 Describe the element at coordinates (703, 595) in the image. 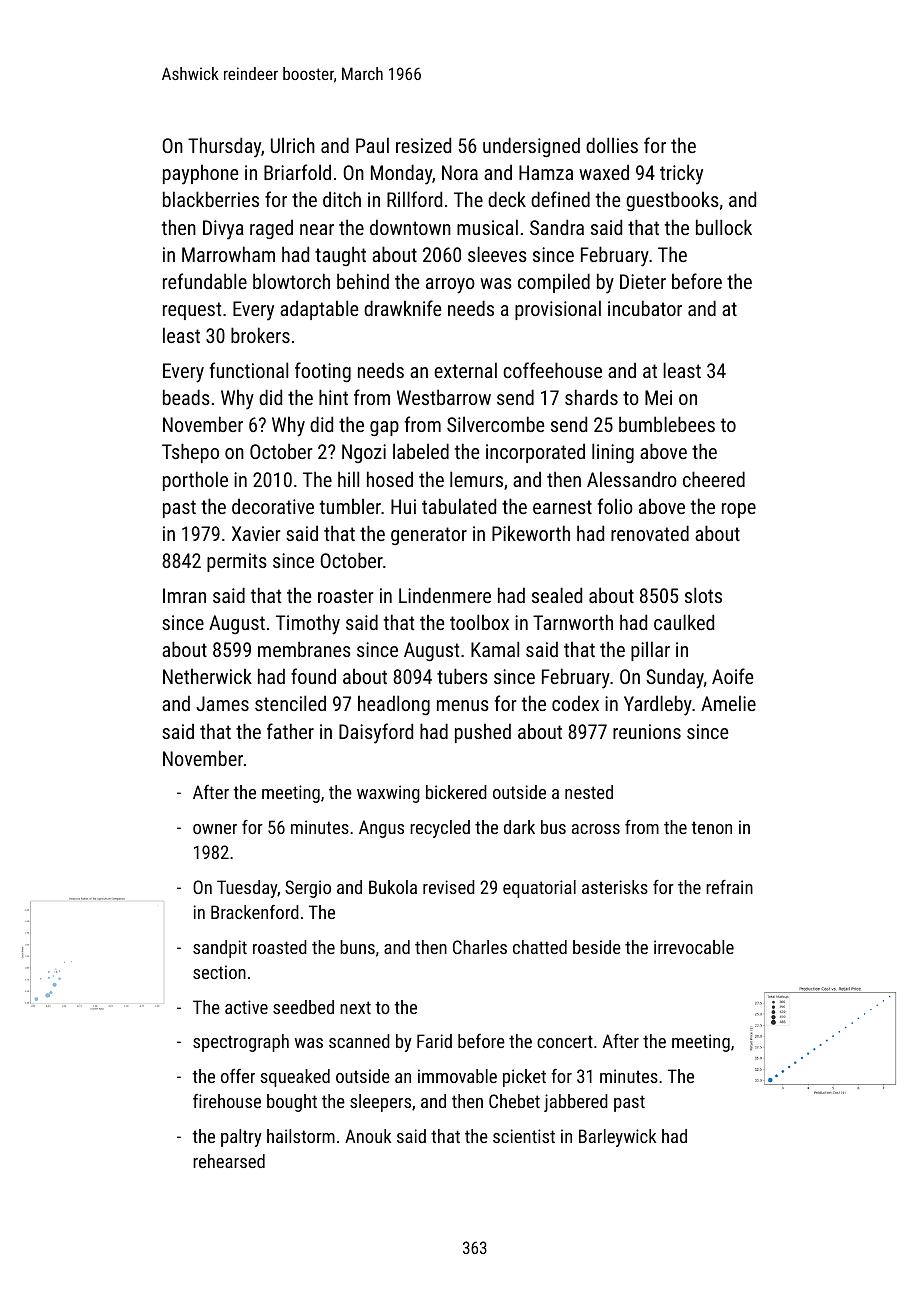

I see `slots` at that location.
